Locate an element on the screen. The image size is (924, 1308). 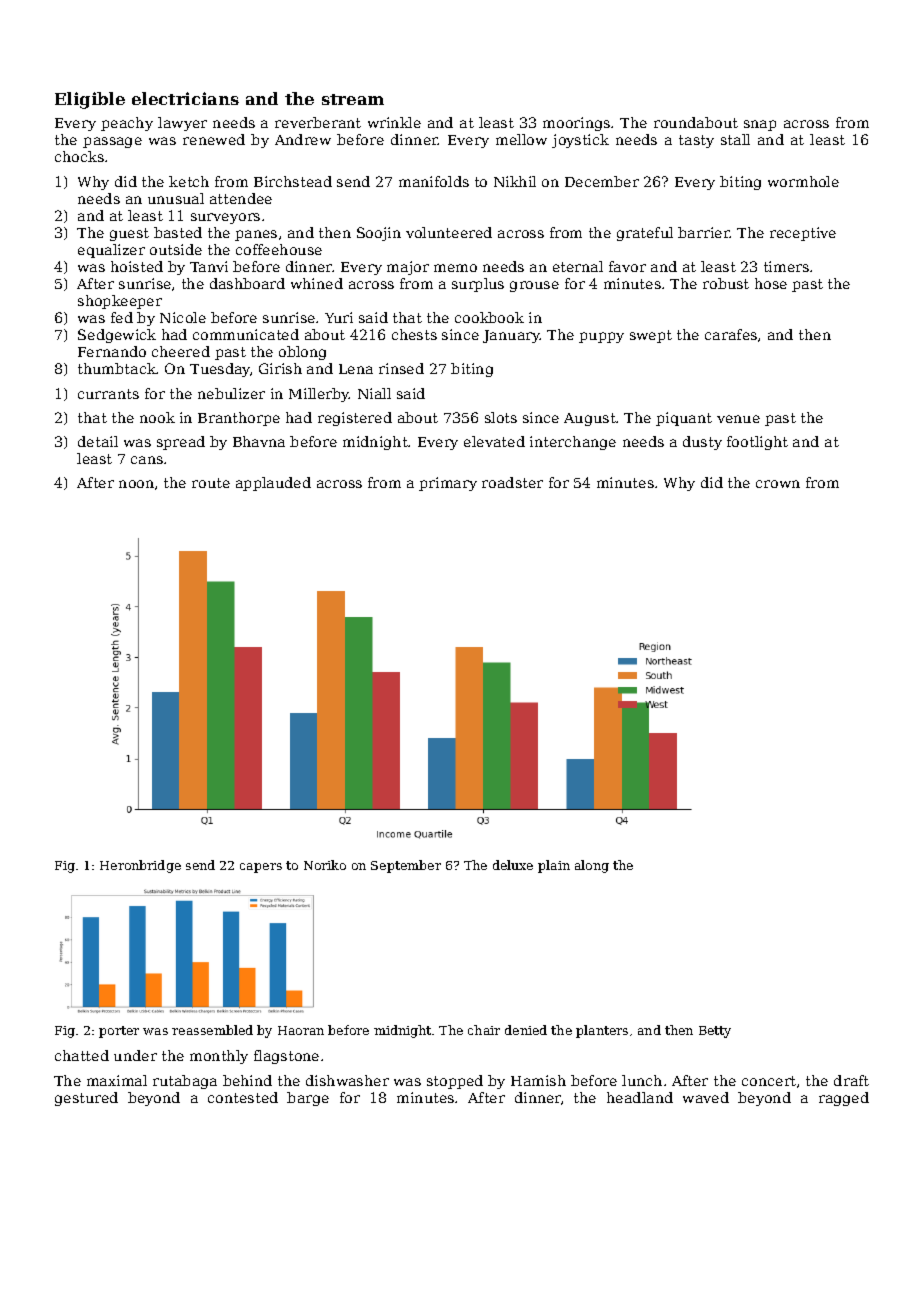
gestured is located at coordinates (86, 1099).
